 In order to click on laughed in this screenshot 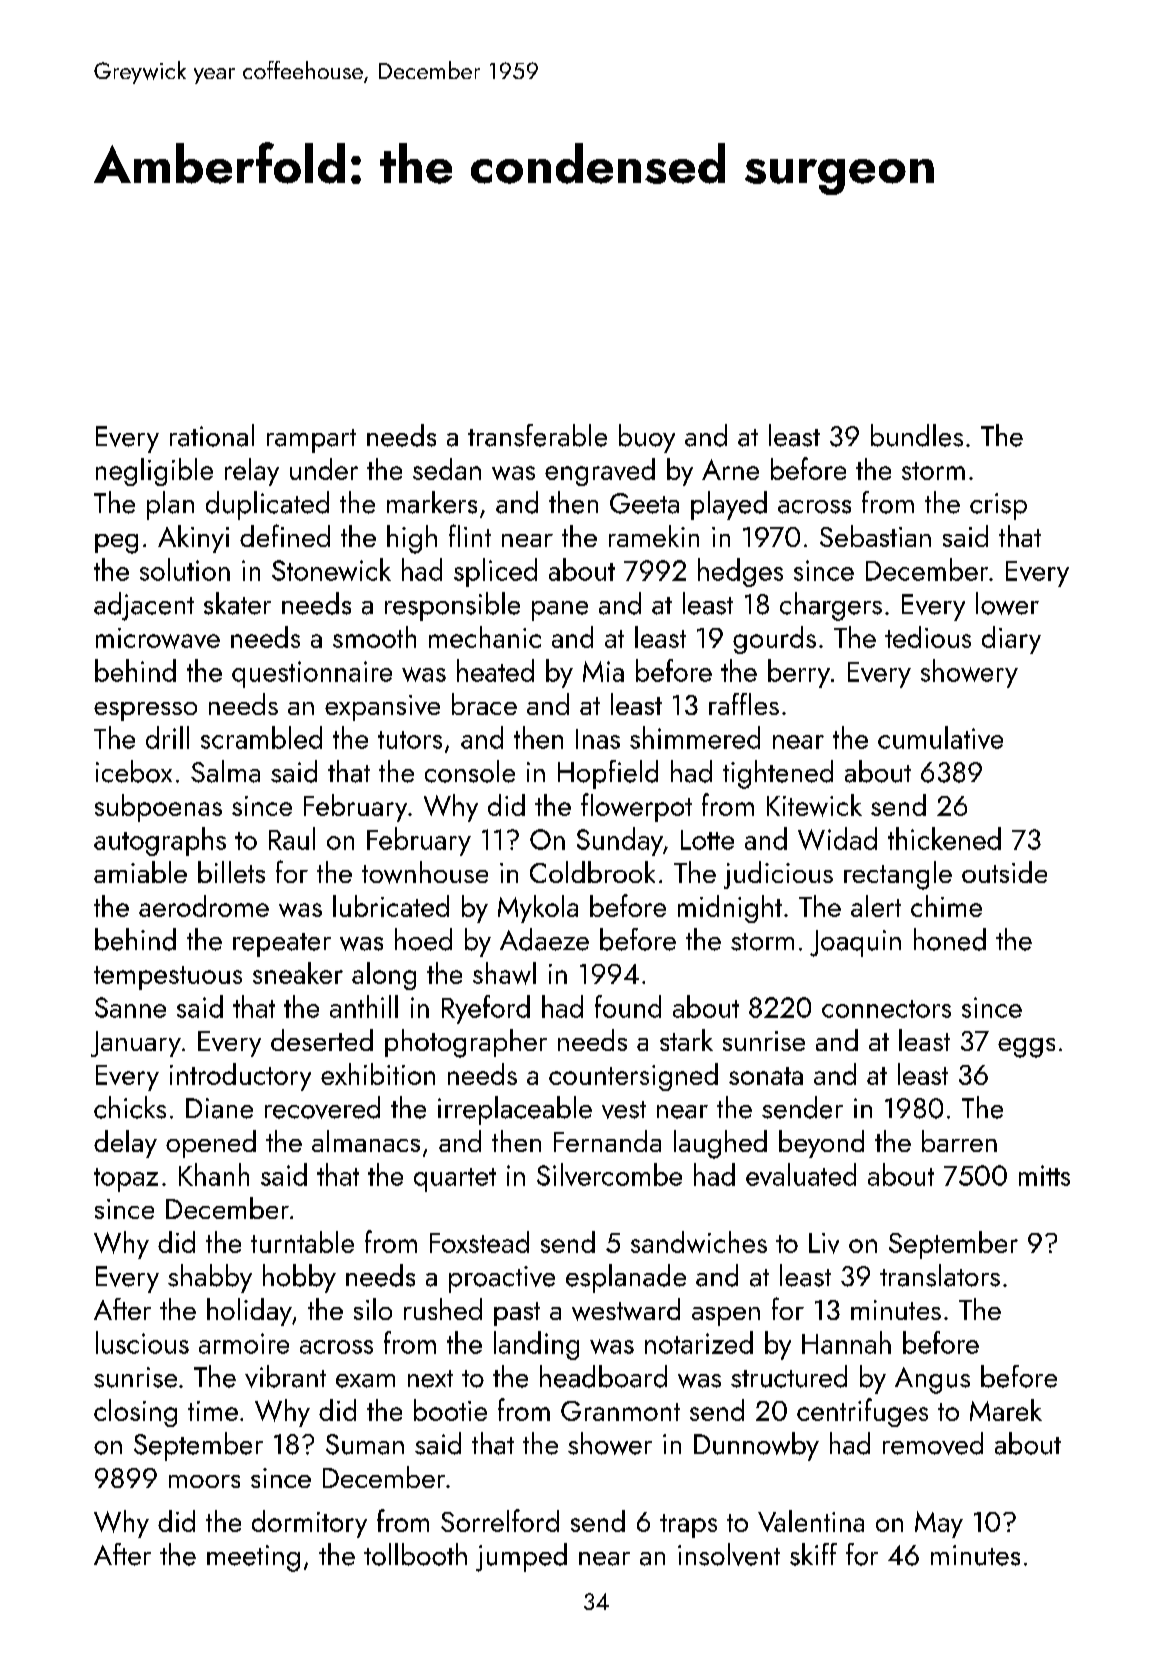, I will do `click(720, 1144)`.
